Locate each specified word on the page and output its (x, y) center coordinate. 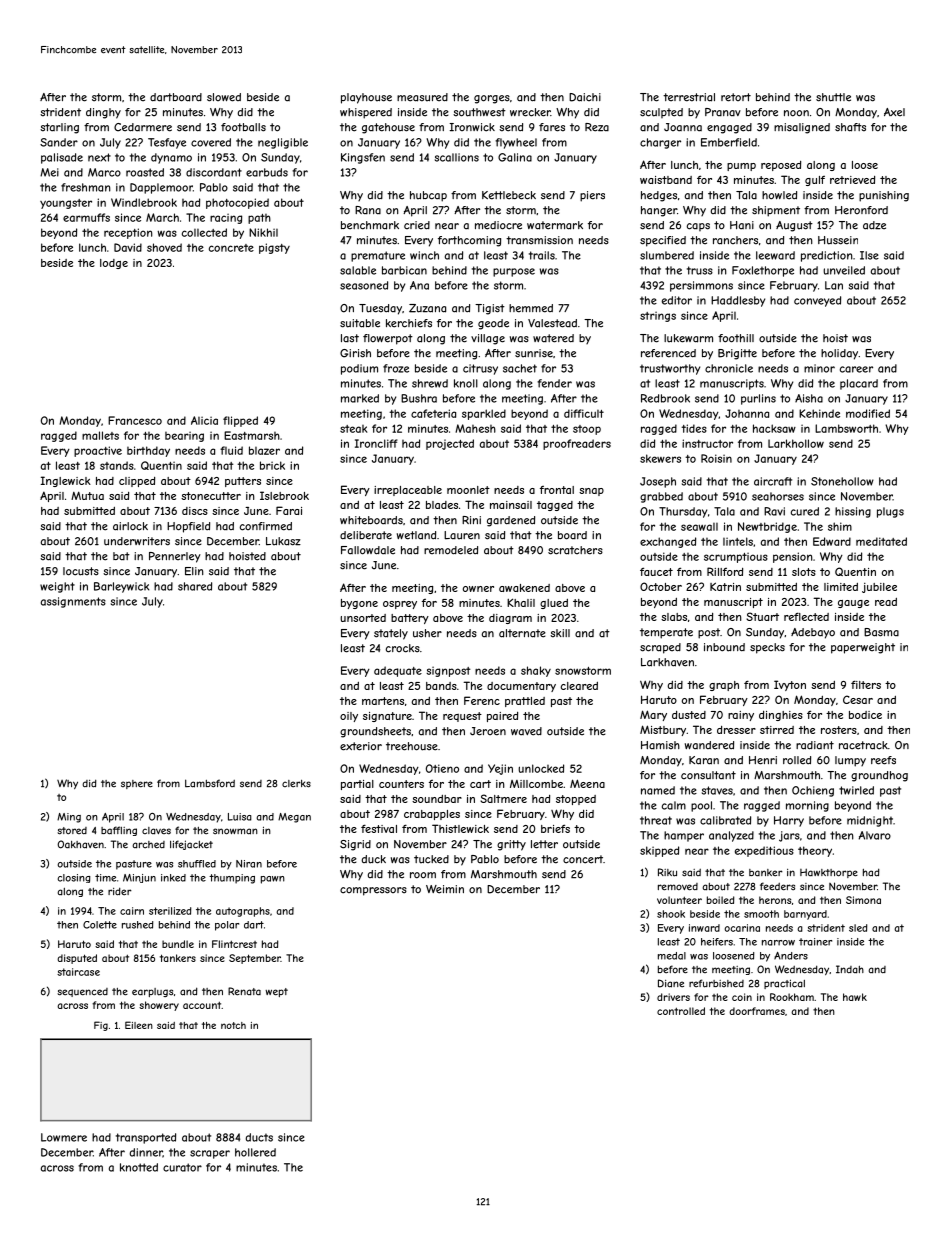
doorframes (757, 1011)
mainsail (511, 505)
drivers (673, 997)
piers (592, 196)
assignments (73, 602)
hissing (853, 512)
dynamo (171, 158)
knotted (139, 1167)
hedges (659, 196)
